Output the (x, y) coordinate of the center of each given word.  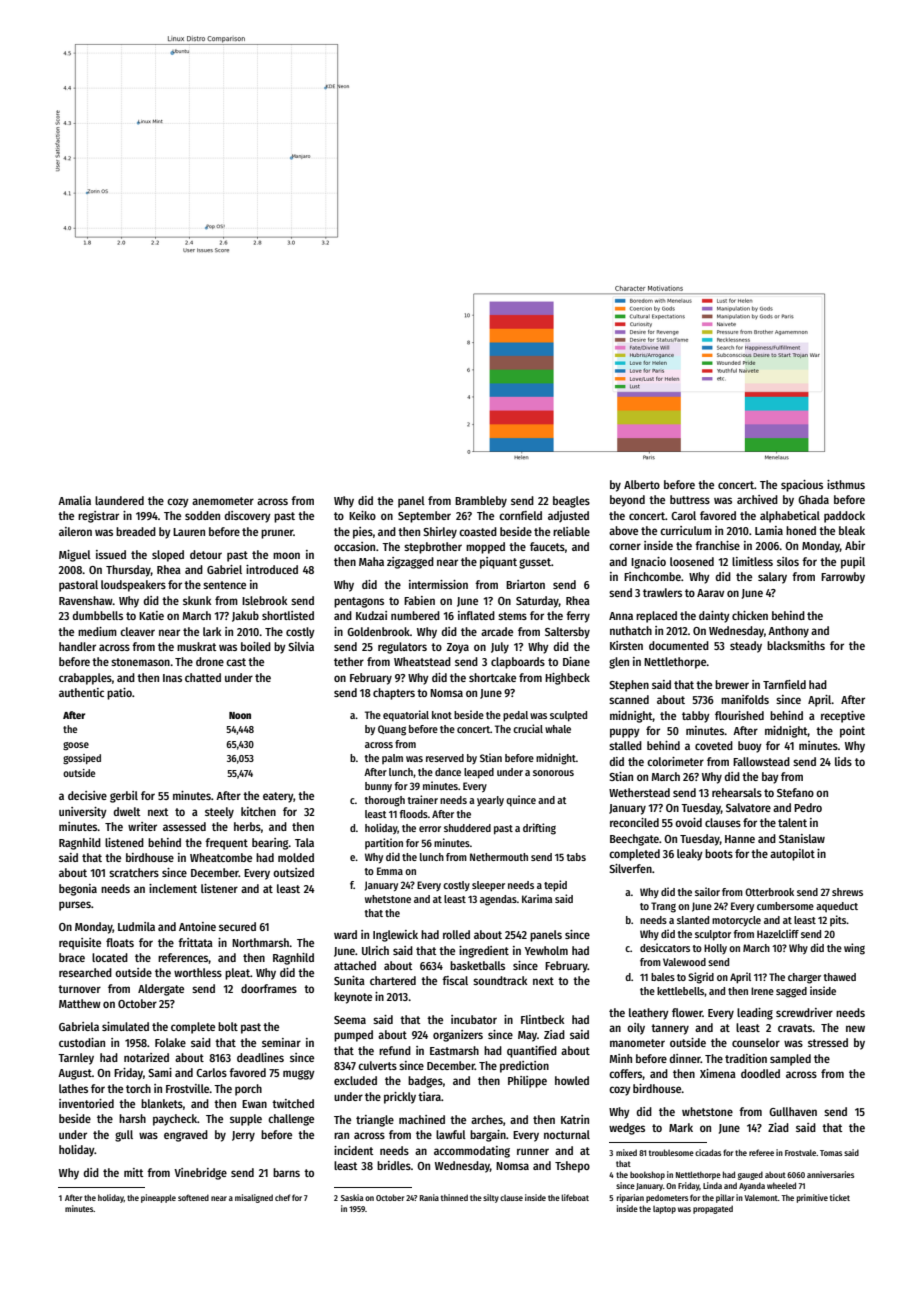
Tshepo (572, 1167)
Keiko (362, 515)
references (183, 958)
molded (296, 857)
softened (193, 1197)
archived (757, 499)
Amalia (74, 500)
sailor (707, 891)
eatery (278, 797)
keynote (353, 998)
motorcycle (736, 921)
